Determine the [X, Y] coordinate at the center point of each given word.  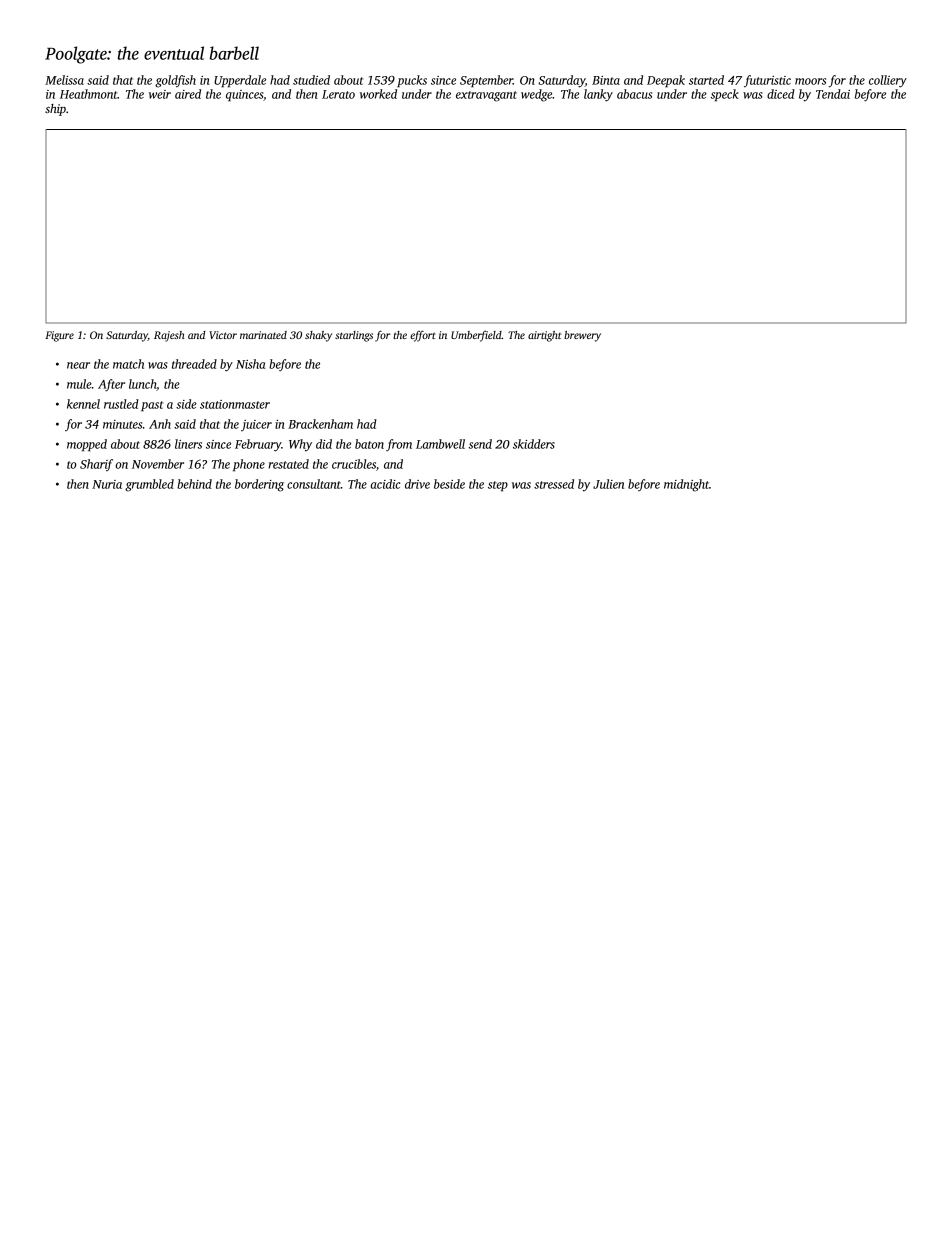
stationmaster [235, 404]
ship [55, 110]
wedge [536, 95]
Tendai [833, 94]
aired [188, 94]
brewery [582, 336]
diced [781, 94]
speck [725, 95]
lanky [598, 95]
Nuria [107, 484]
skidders [534, 444]
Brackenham [320, 424]
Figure [59, 336]
